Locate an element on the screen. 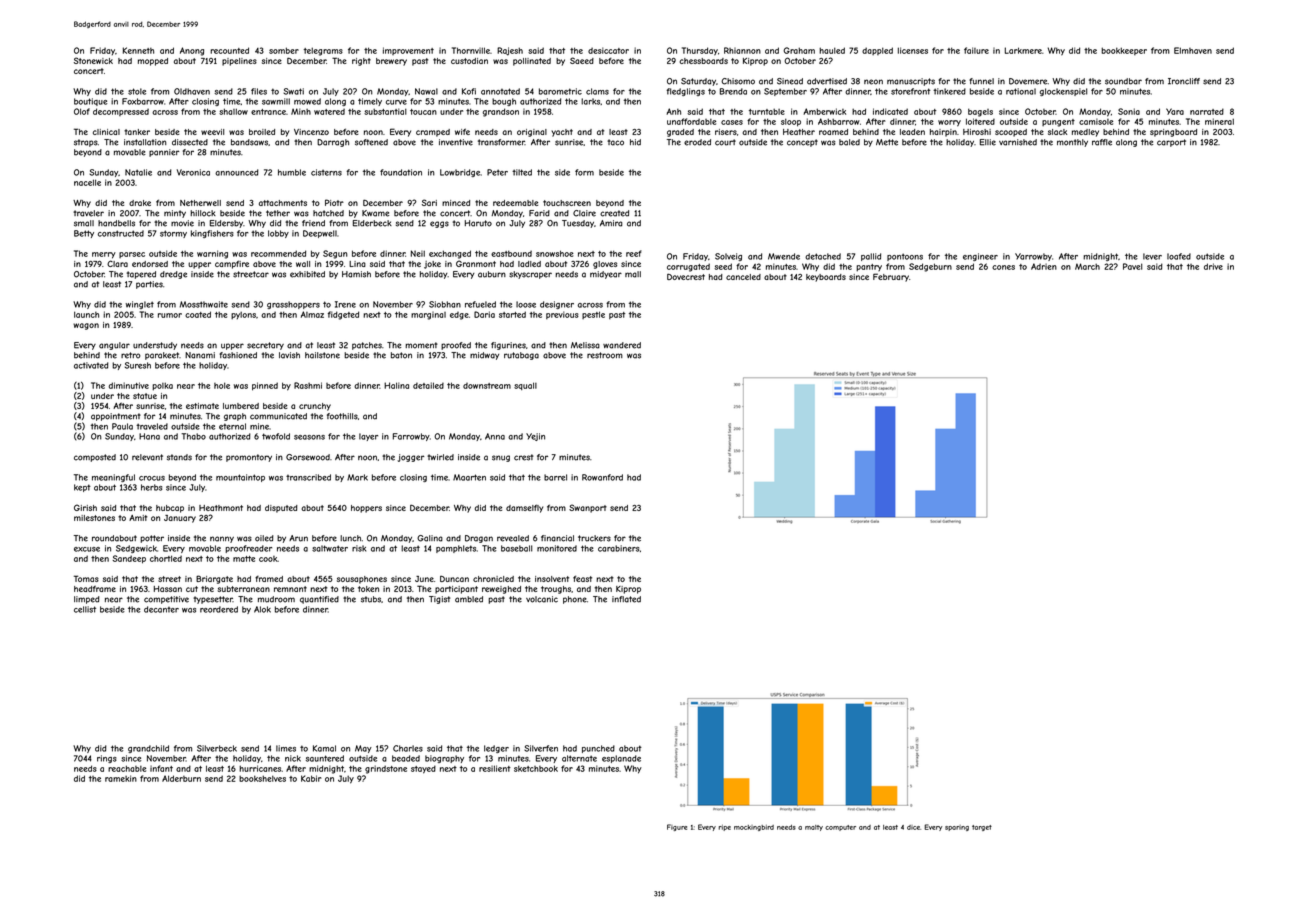 This screenshot has height=924, width=1308. potter is located at coordinates (152, 539).
